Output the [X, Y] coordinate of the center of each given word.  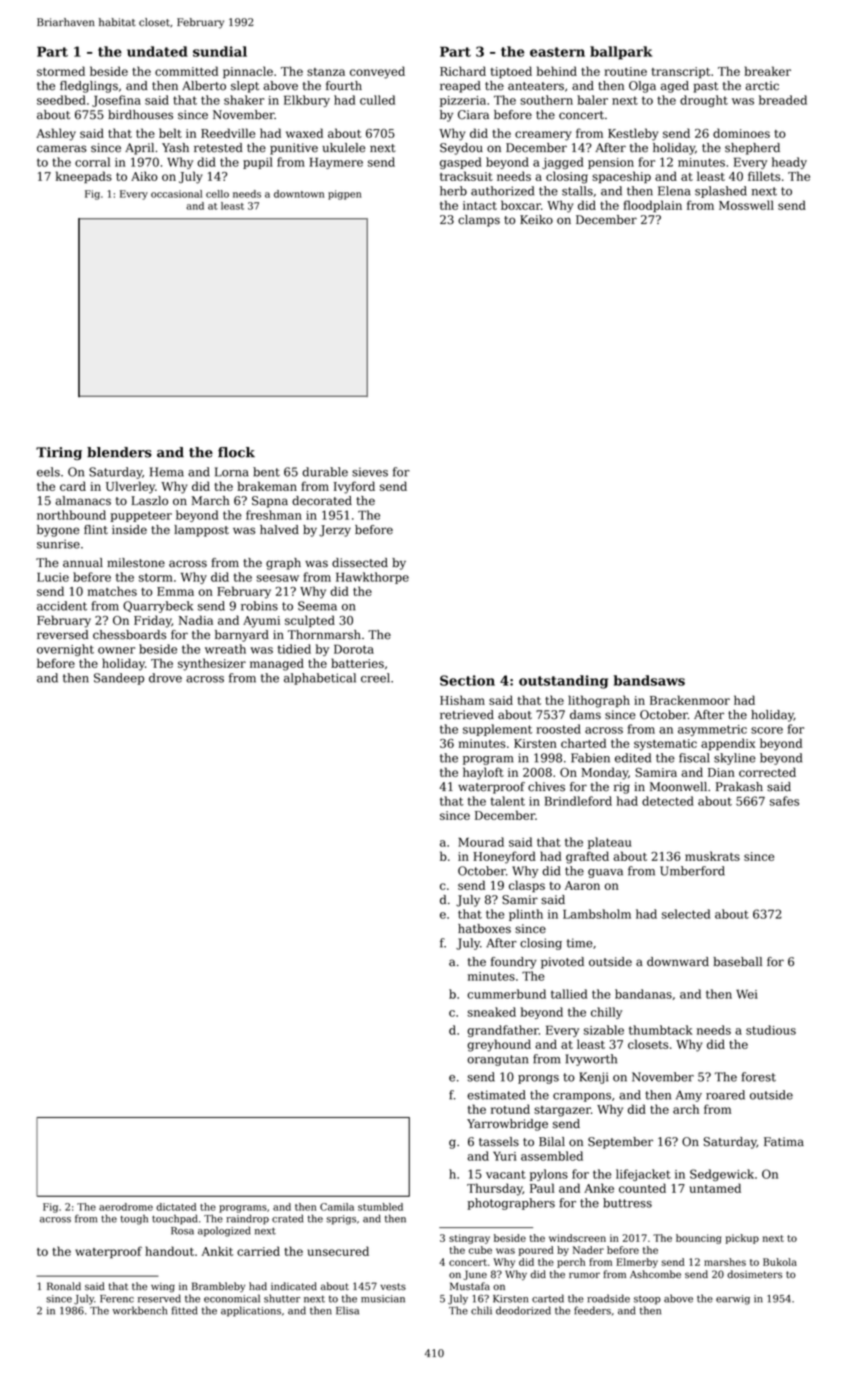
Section [467, 680]
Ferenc [117, 1299]
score [767, 730]
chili [481, 1310]
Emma [175, 591]
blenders [119, 452]
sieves [370, 472]
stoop [647, 1300]
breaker [767, 71]
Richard [463, 71]
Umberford [692, 871]
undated [157, 51]
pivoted [562, 963]
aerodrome [126, 1207]
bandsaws [649, 680]
